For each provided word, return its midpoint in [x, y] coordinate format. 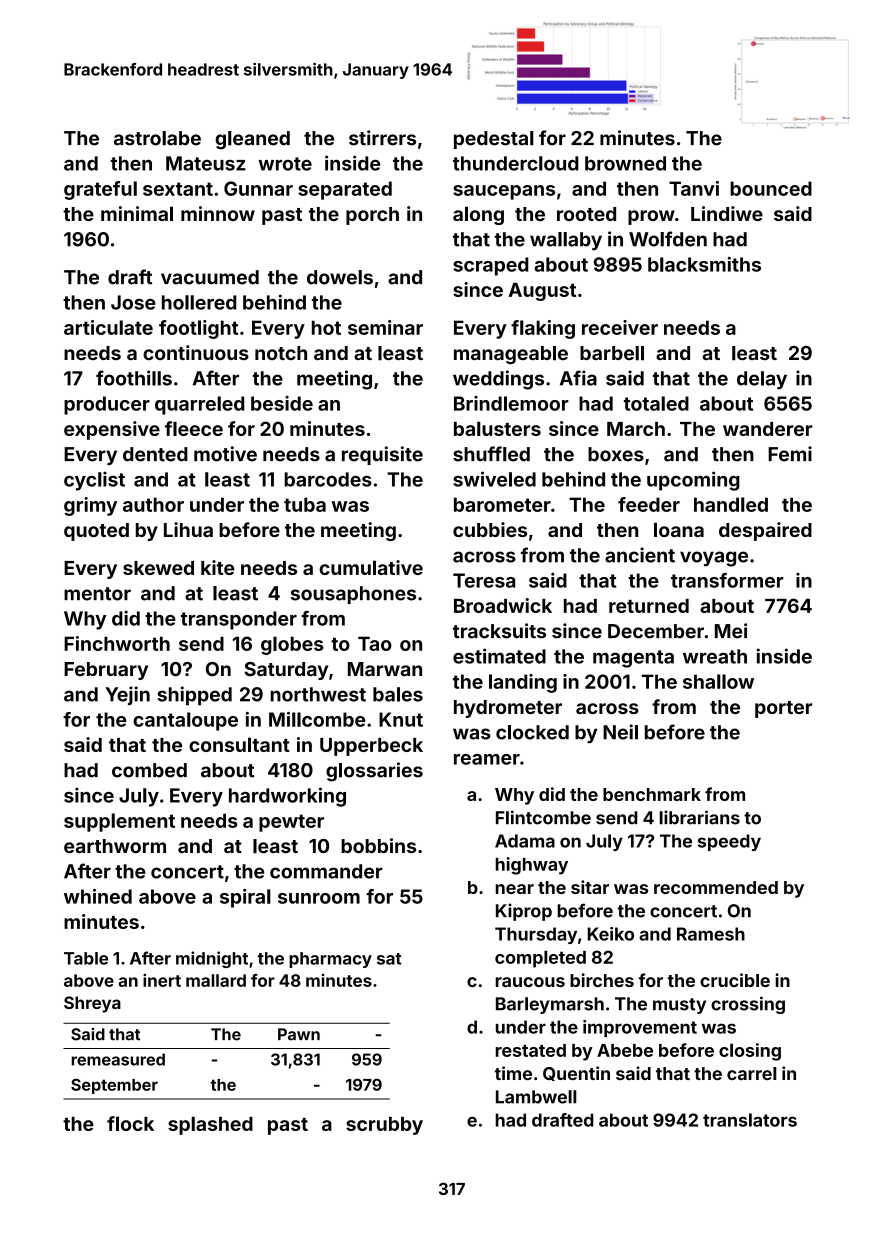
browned [625, 163]
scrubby [384, 1126]
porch [372, 216]
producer [107, 405]
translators [750, 1120]
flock [130, 1123]
